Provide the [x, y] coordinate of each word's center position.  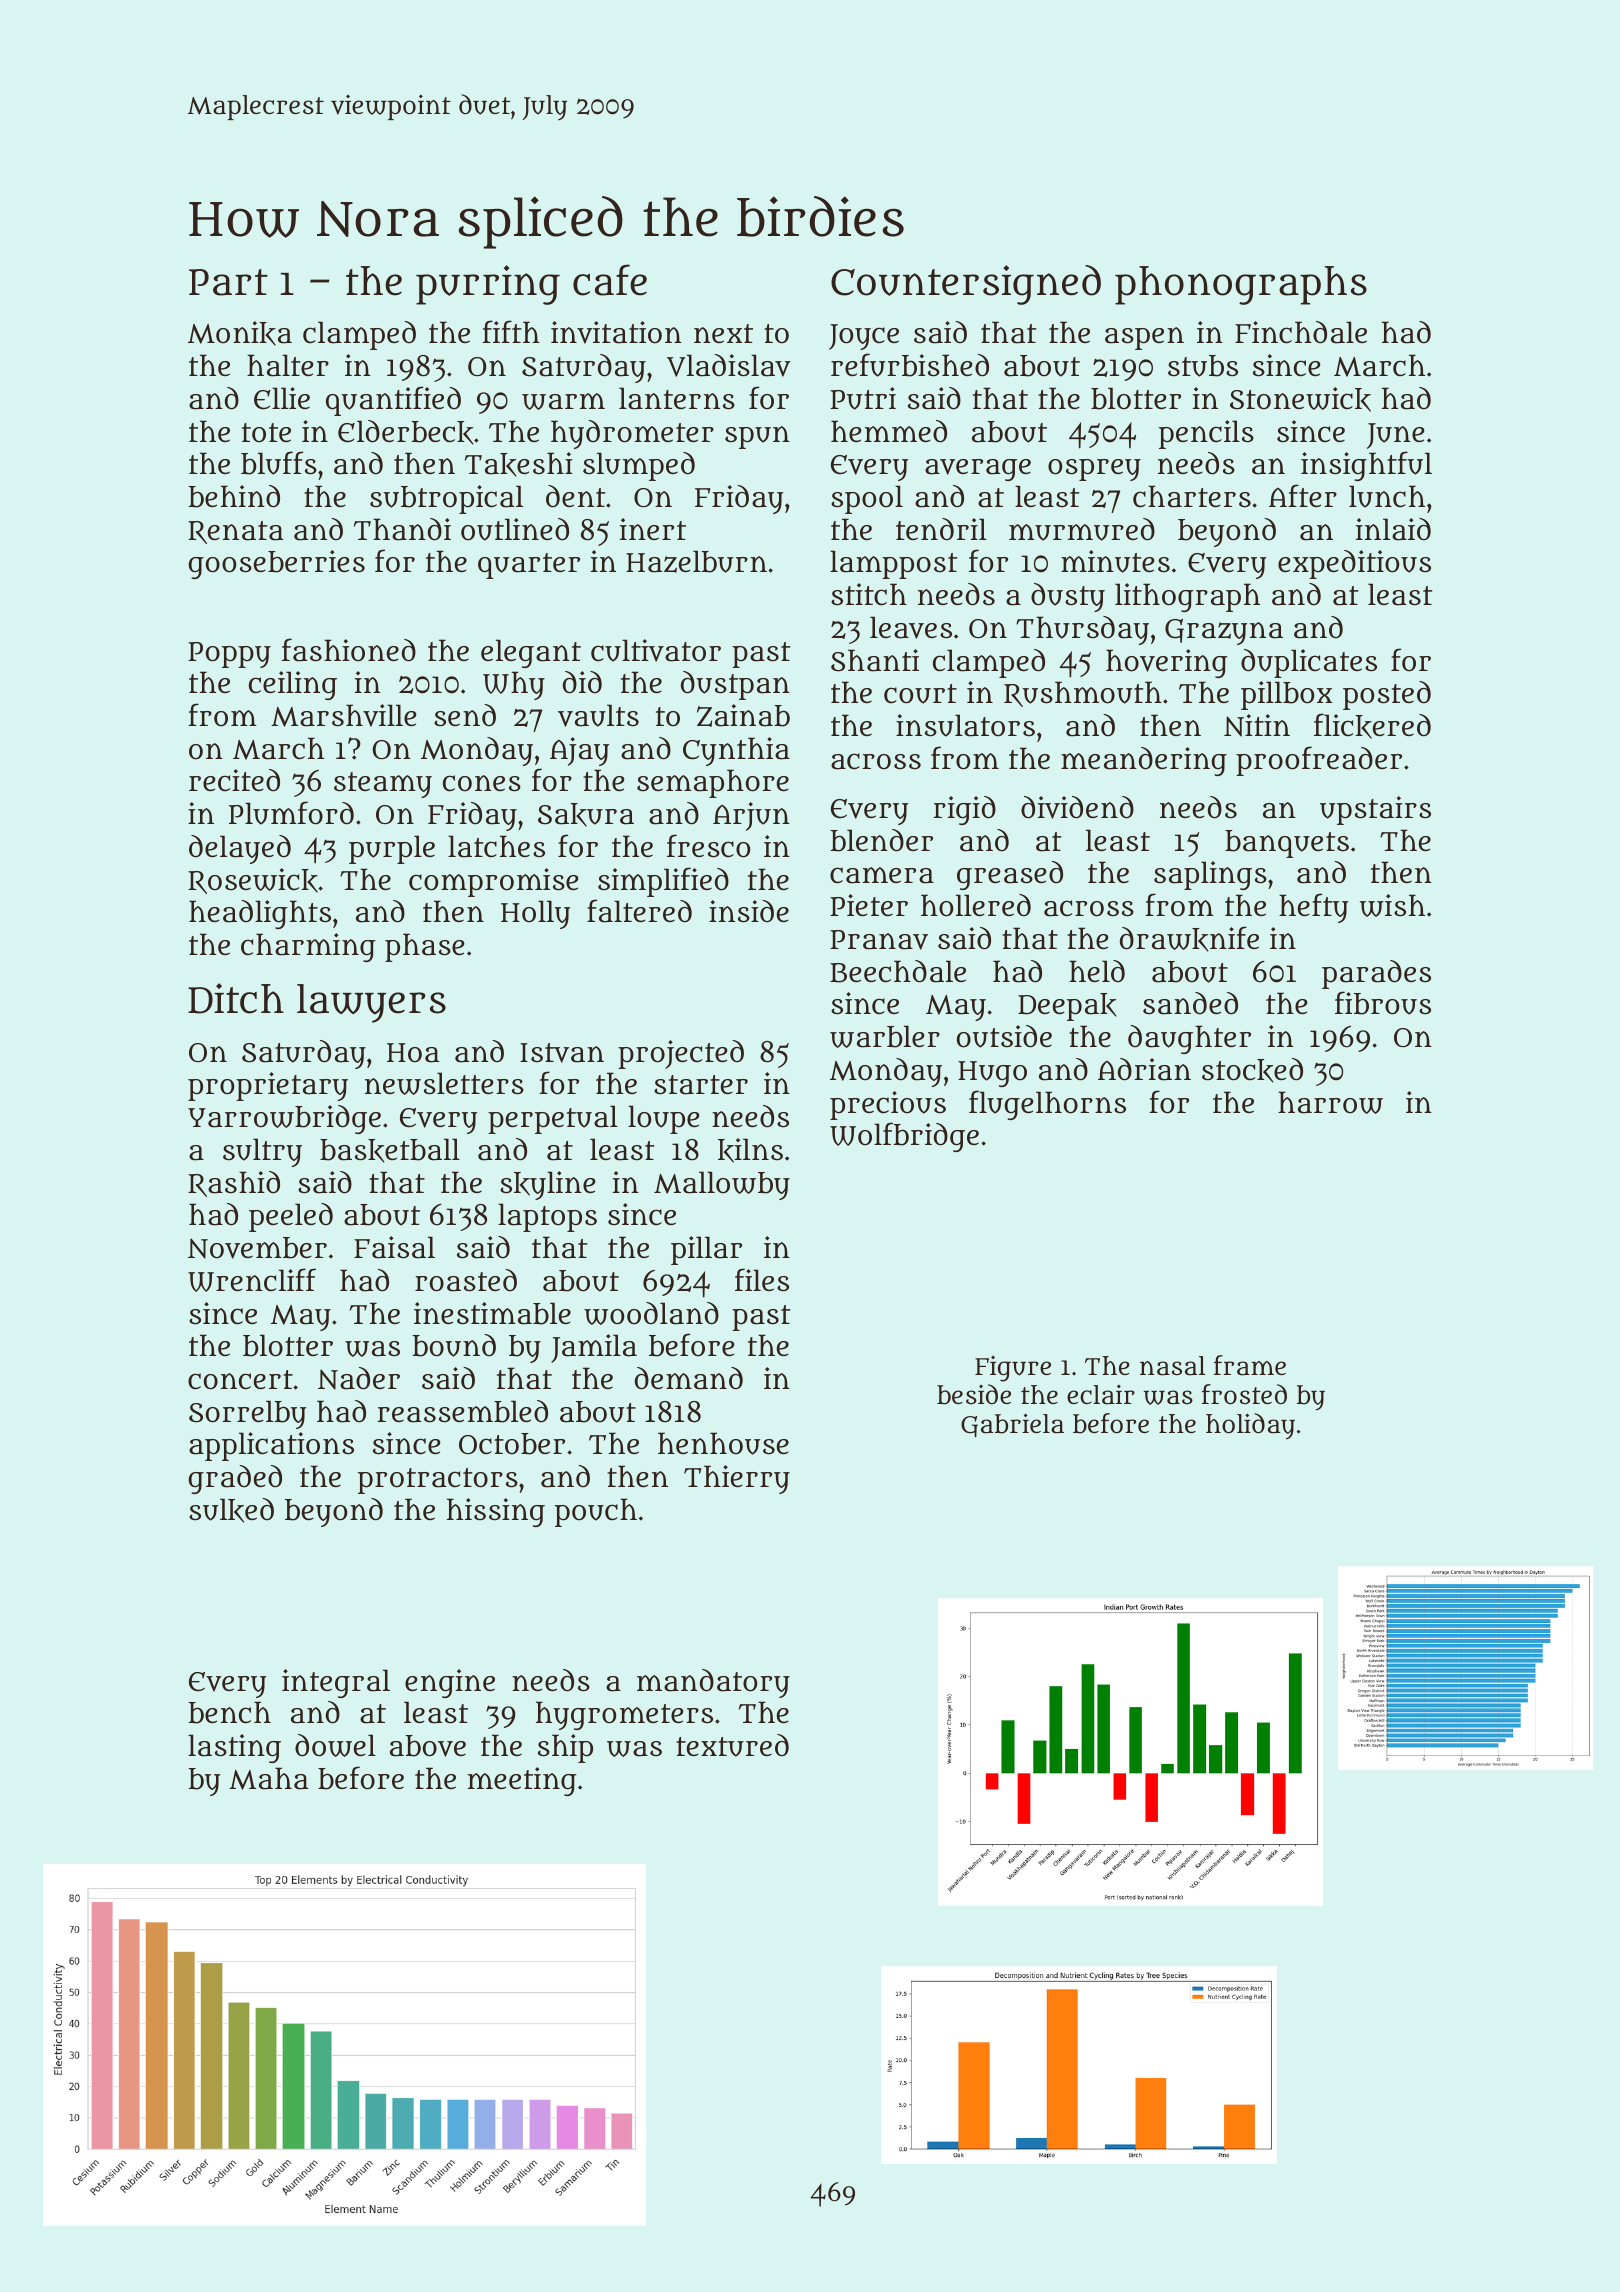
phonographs [1241, 285]
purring [488, 285]
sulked [231, 1510]
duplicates [1309, 663]
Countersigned [966, 285]
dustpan [735, 685]
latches [496, 846]
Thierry [737, 1479]
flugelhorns [1047, 1105]
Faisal [394, 1247]
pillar [706, 1250]
